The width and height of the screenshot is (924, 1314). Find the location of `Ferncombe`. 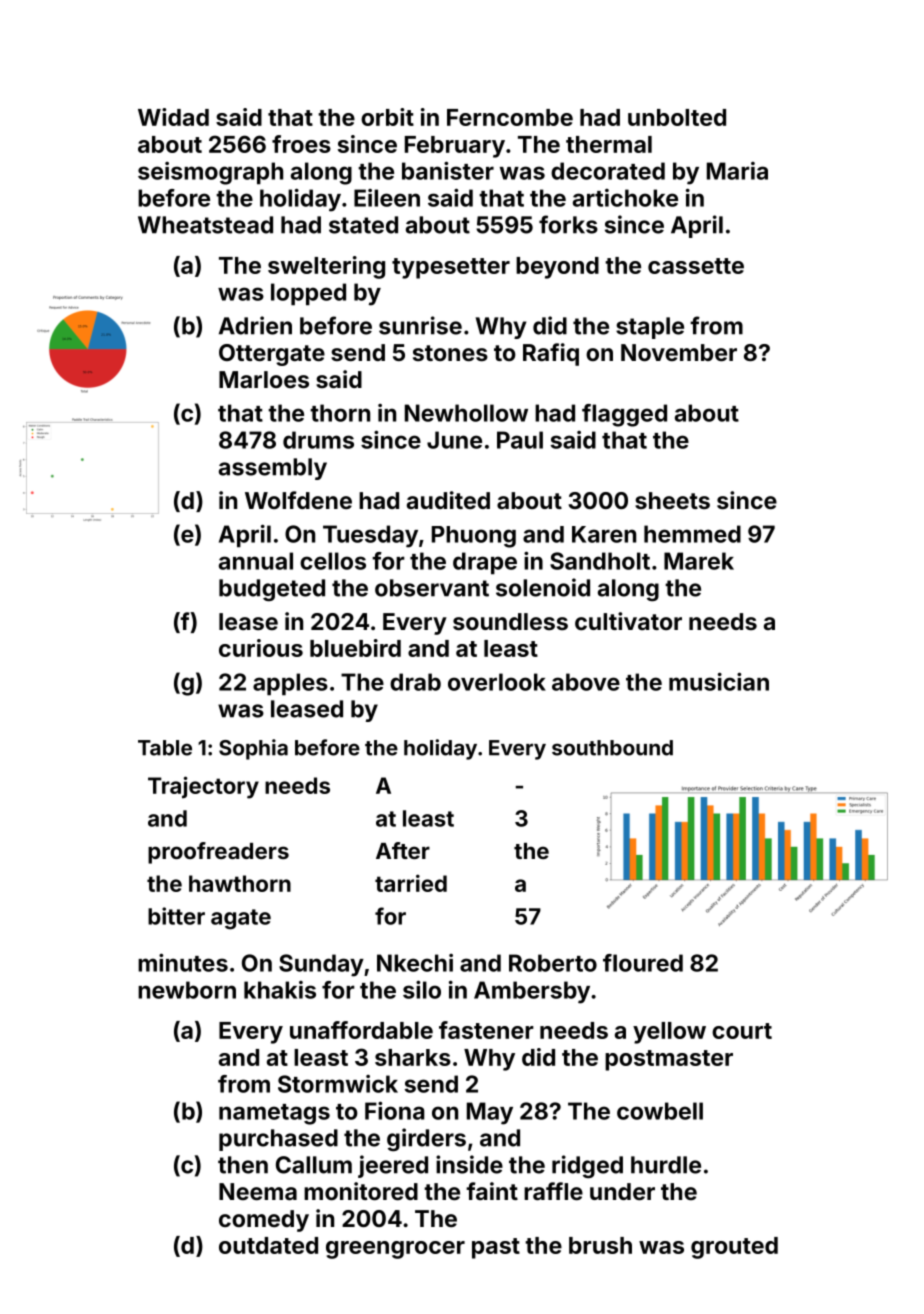

Ferncombe is located at coordinates (510, 117).
